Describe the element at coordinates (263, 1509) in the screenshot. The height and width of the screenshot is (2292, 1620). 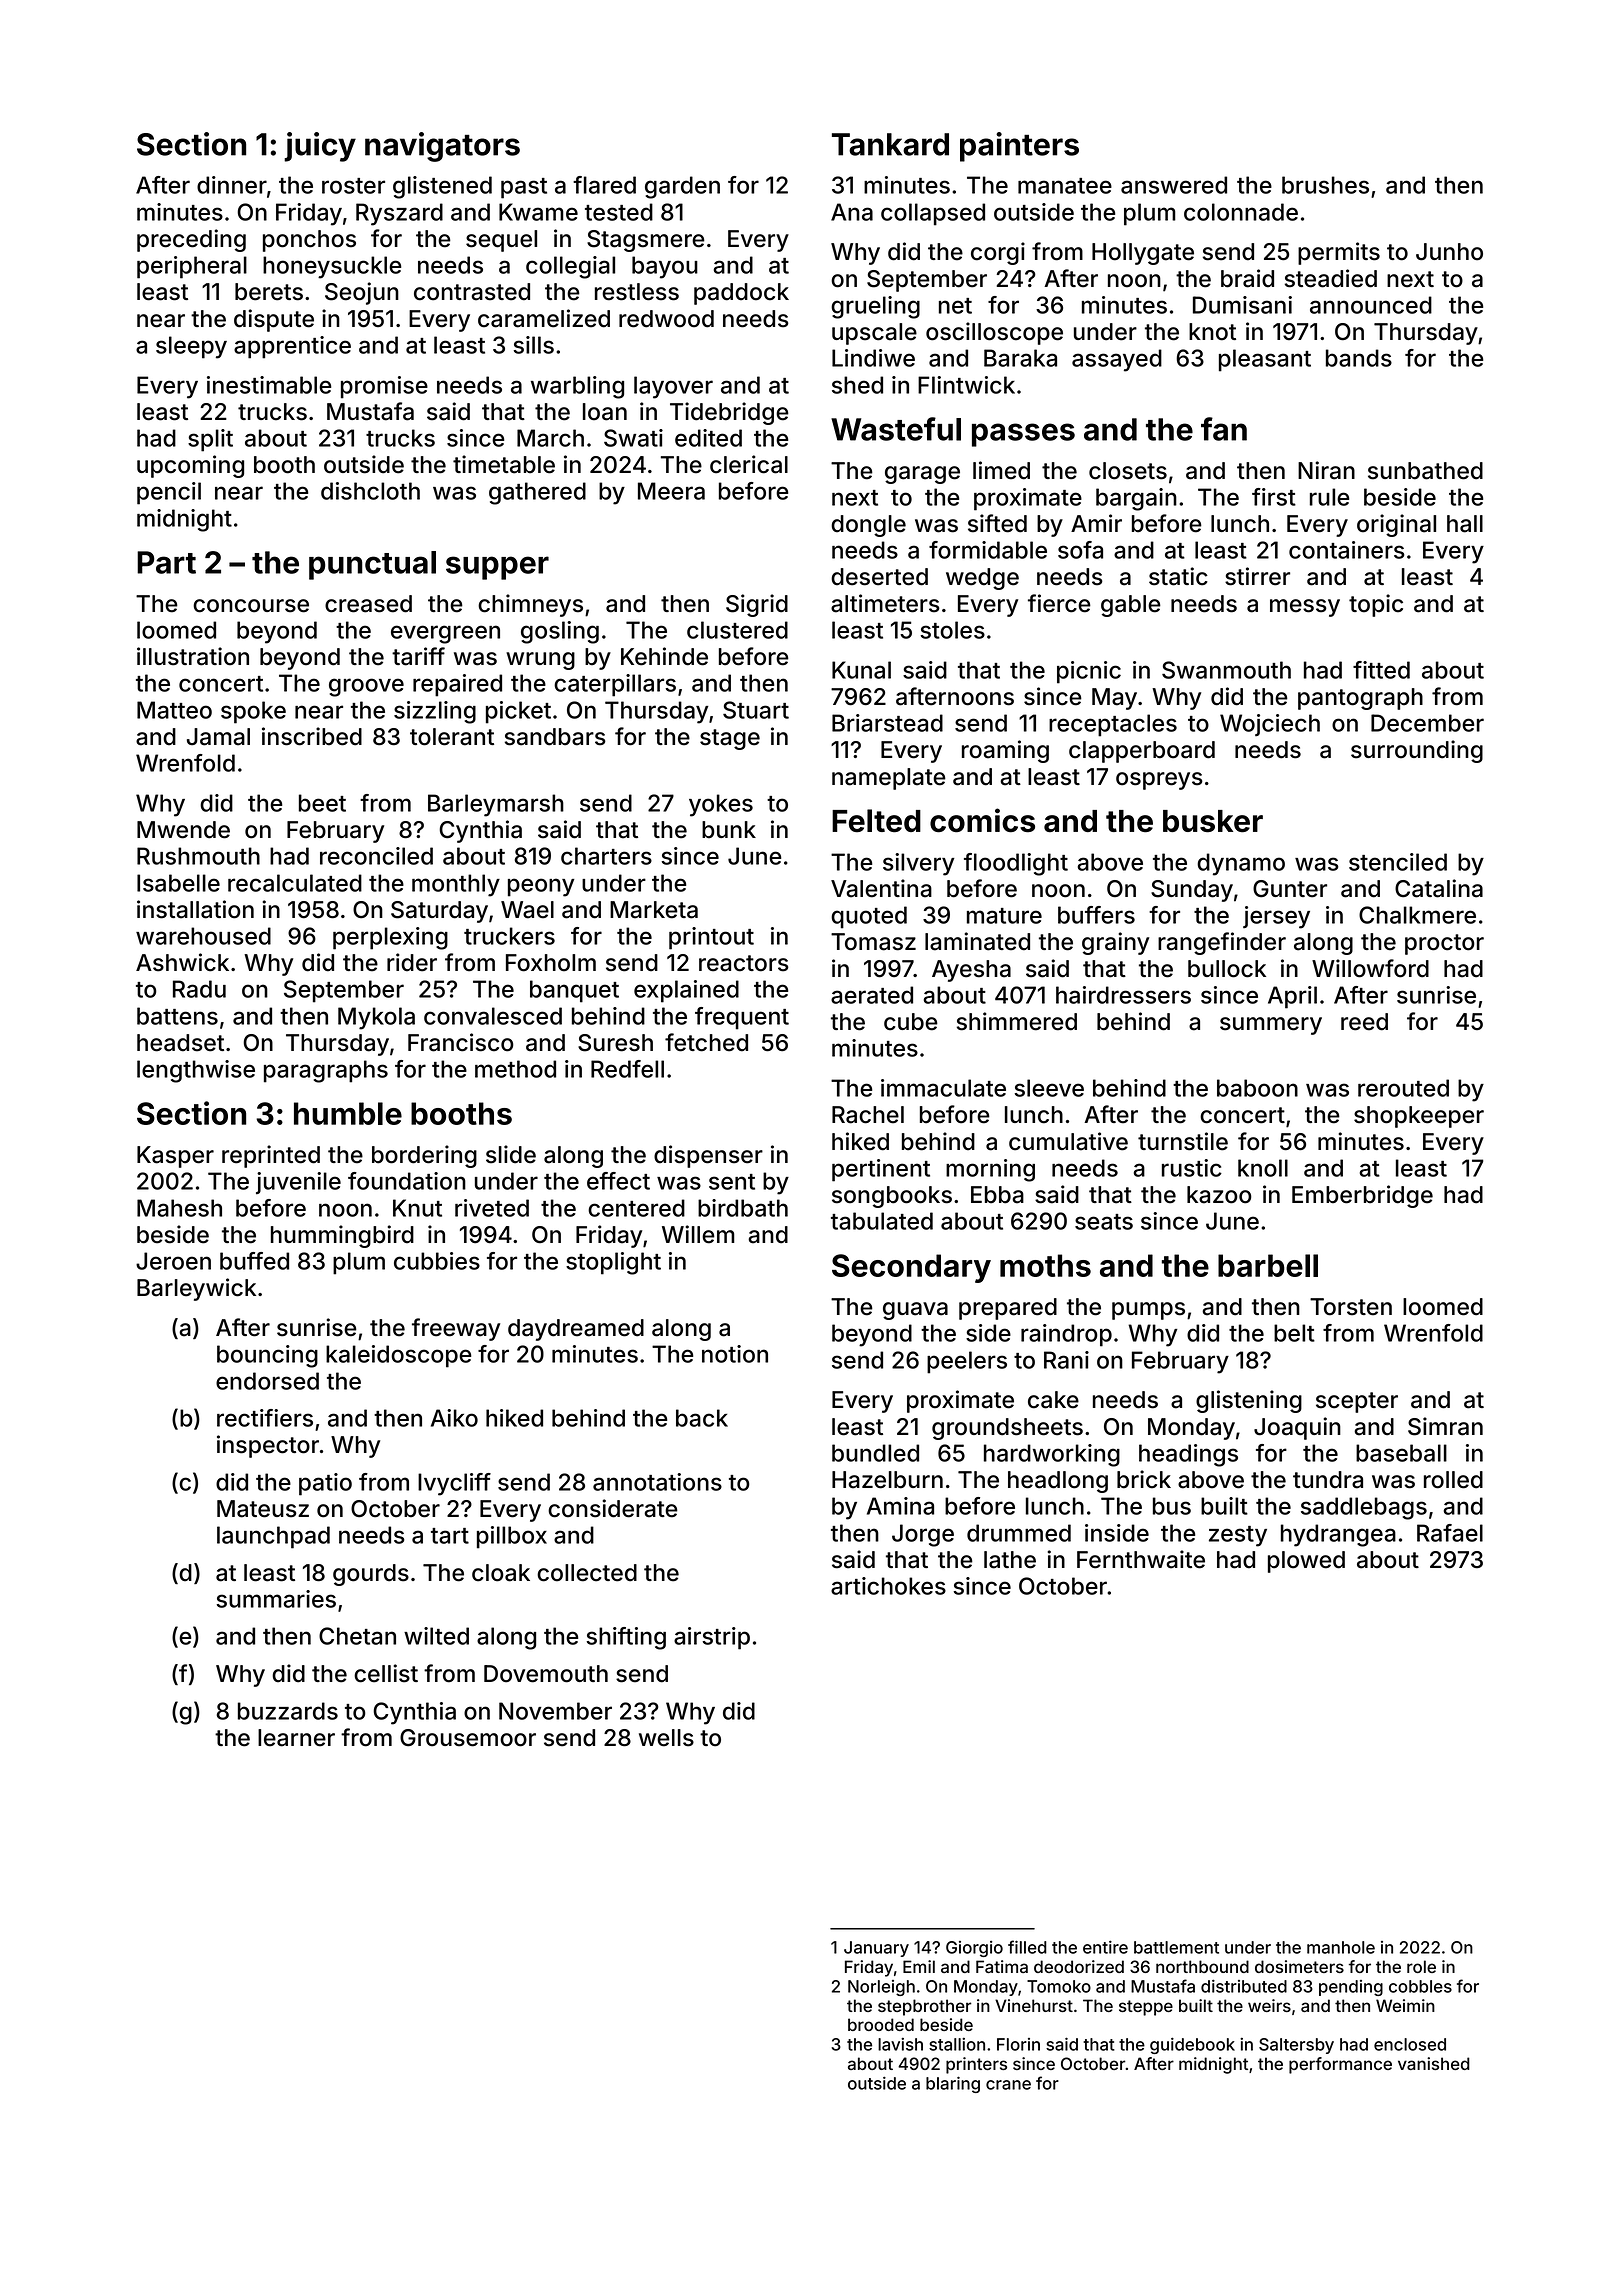
I see `Mateusz` at that location.
